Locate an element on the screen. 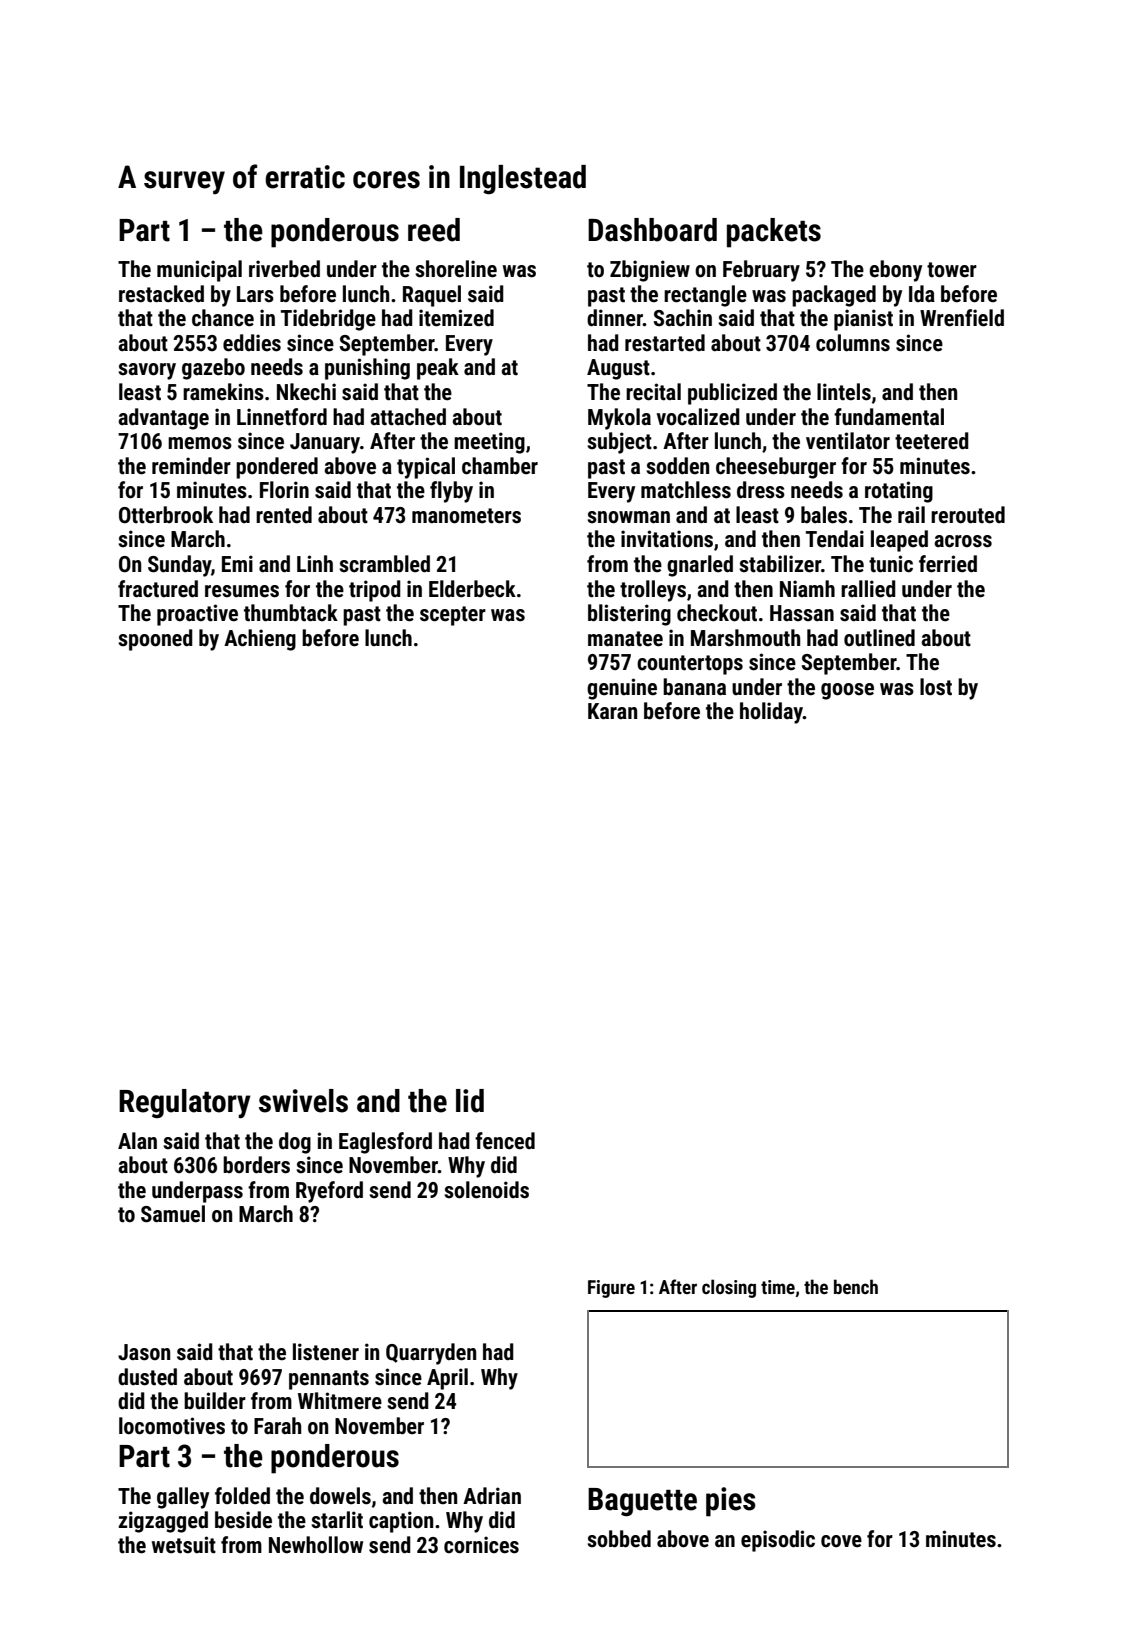  sobbed is located at coordinates (619, 1539).
